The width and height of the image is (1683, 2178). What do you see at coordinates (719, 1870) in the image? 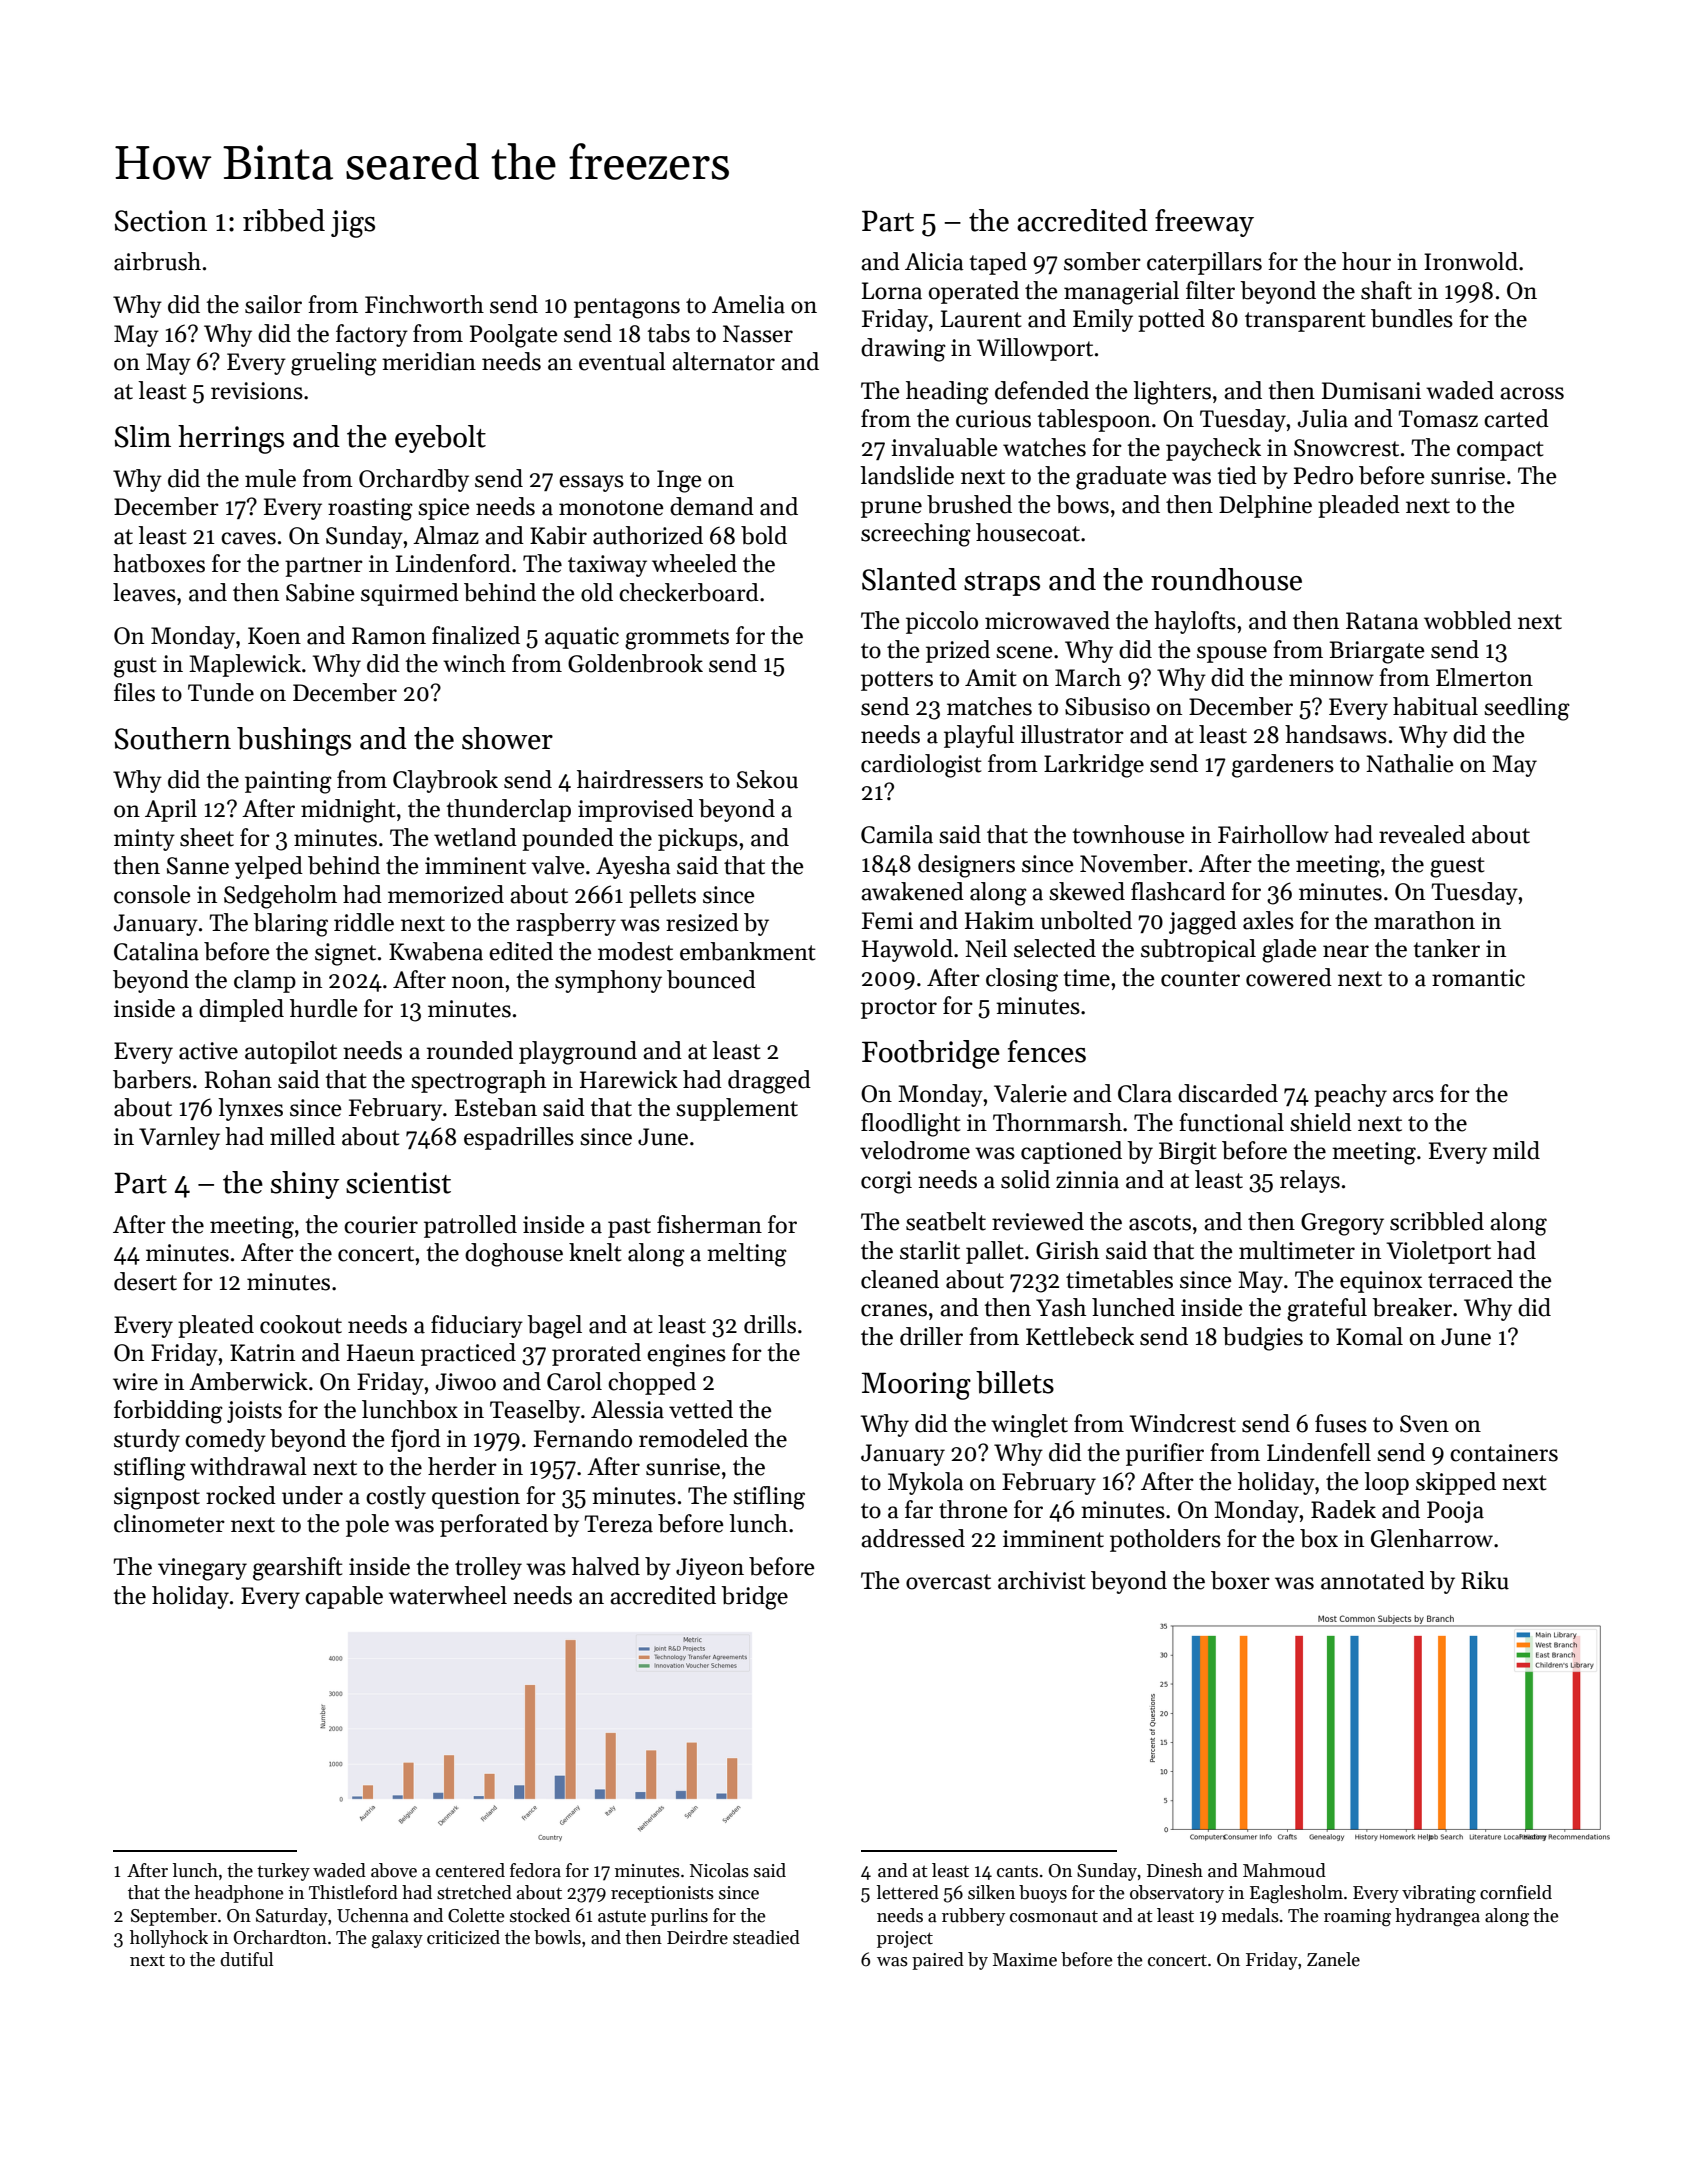
I see `Nicolas` at bounding box center [719, 1870].
